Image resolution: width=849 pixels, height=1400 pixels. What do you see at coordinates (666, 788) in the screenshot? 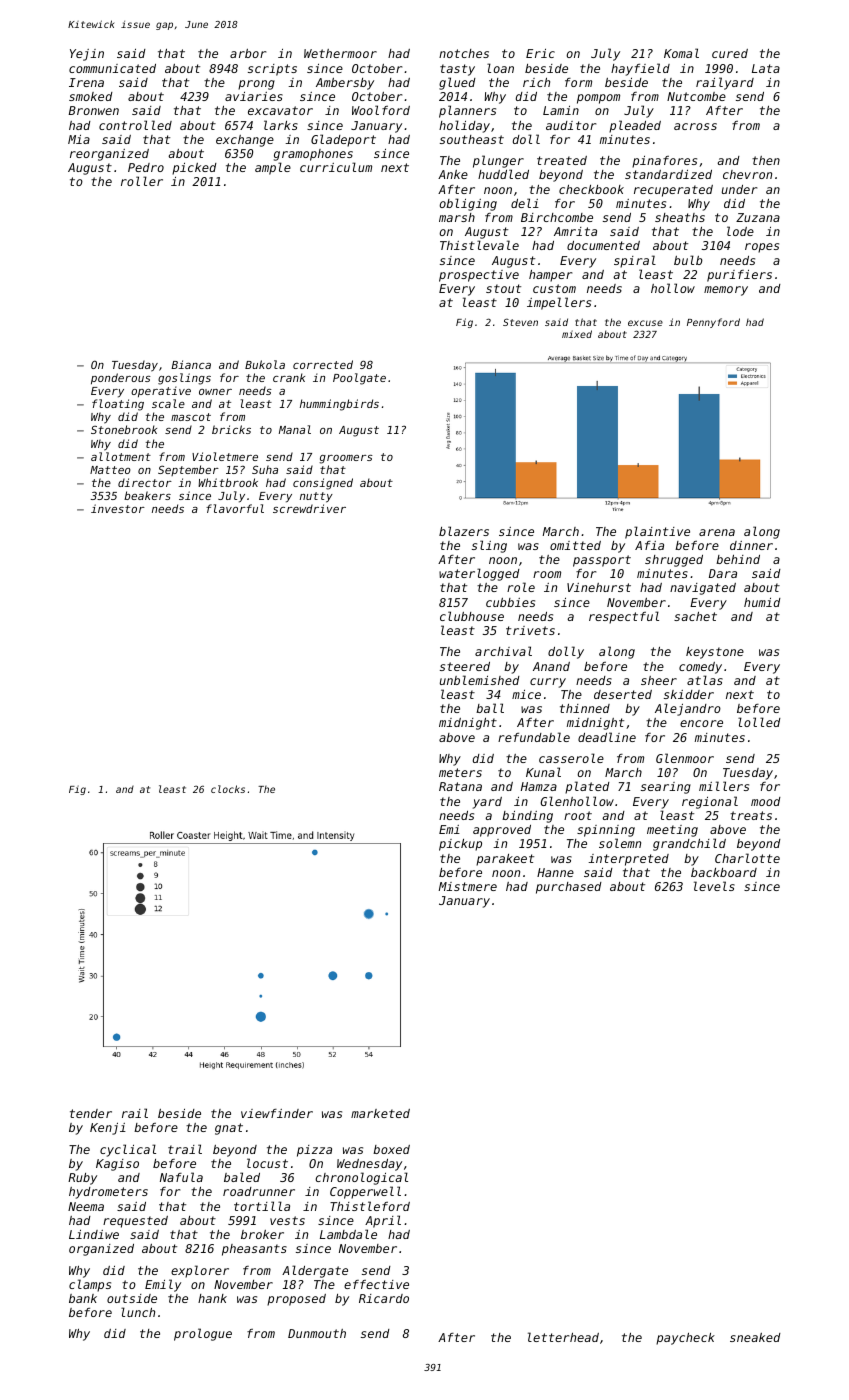
I see `searing` at bounding box center [666, 788].
